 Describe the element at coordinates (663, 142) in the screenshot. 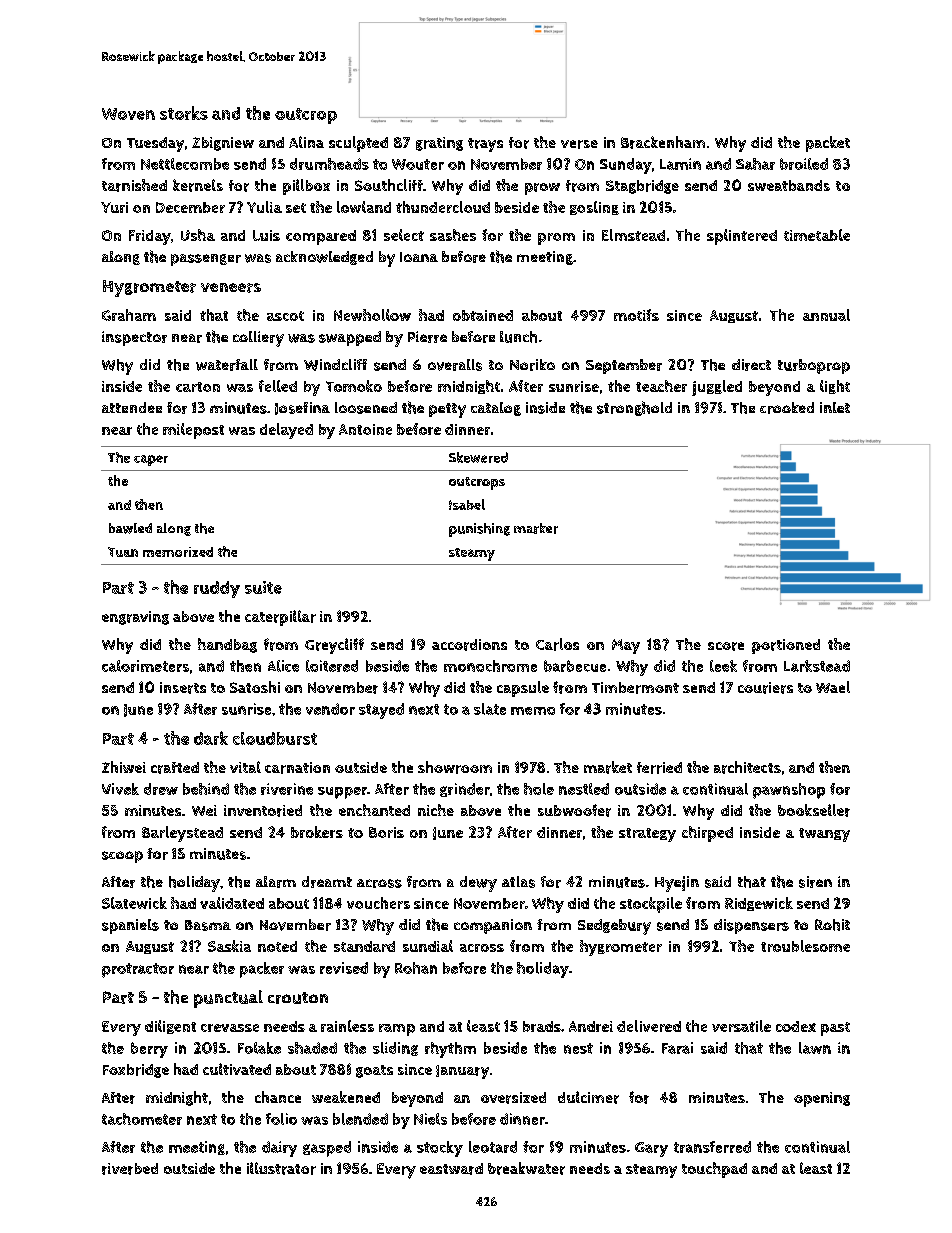

I see `Brackenham` at that location.
